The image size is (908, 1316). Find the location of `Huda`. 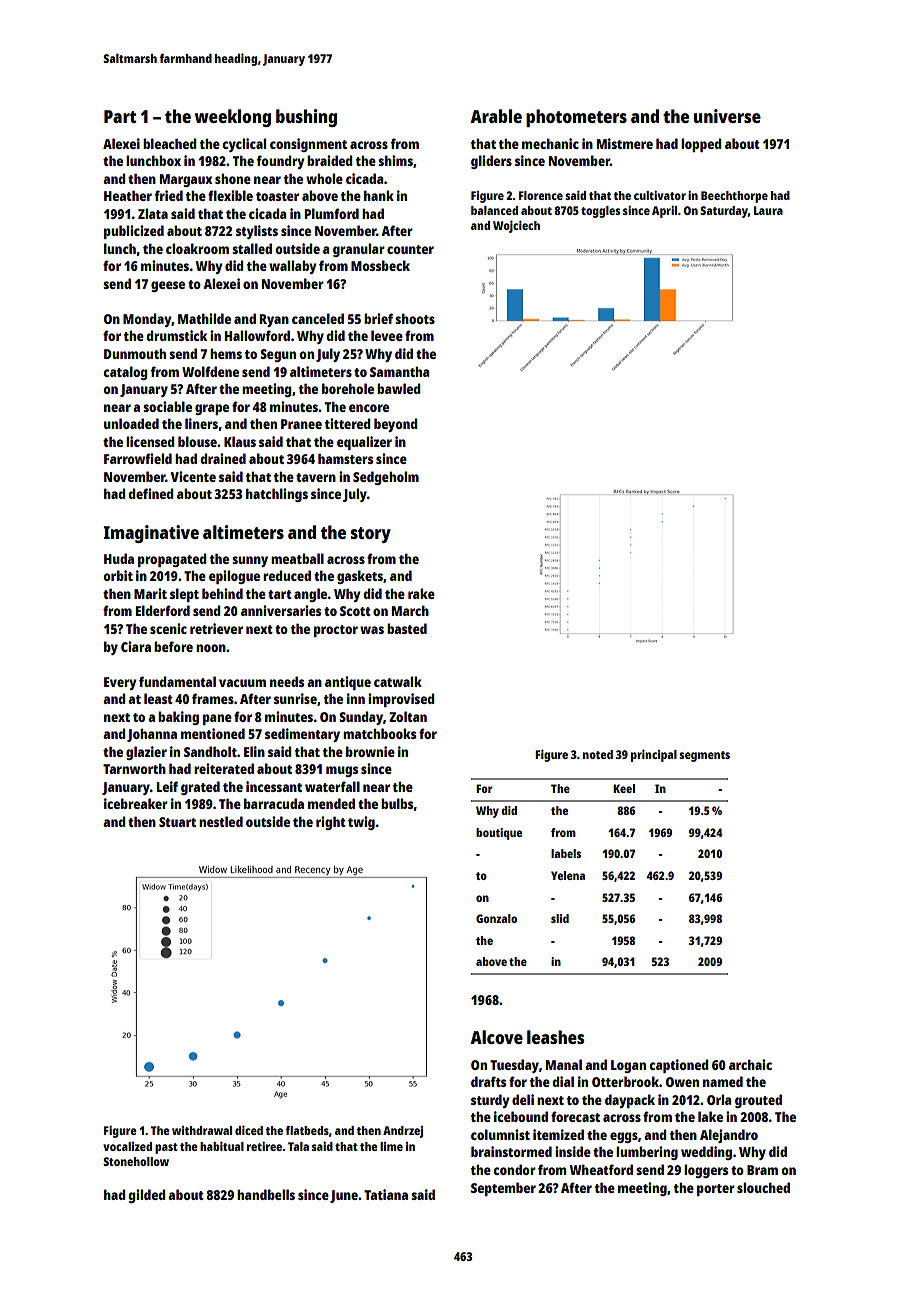

Huda is located at coordinates (119, 558).
